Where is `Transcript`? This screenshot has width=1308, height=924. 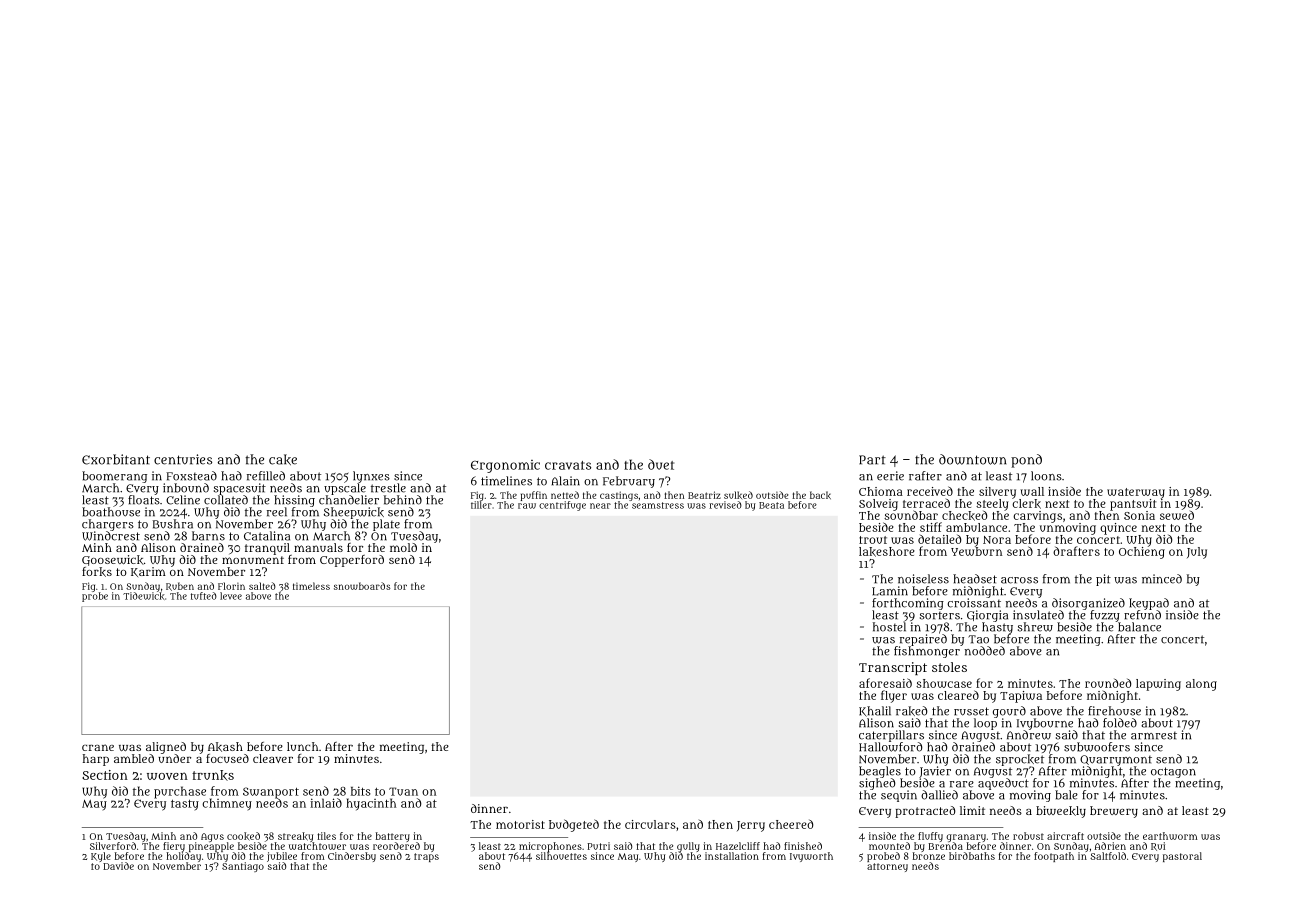
Transcript is located at coordinates (893, 668).
